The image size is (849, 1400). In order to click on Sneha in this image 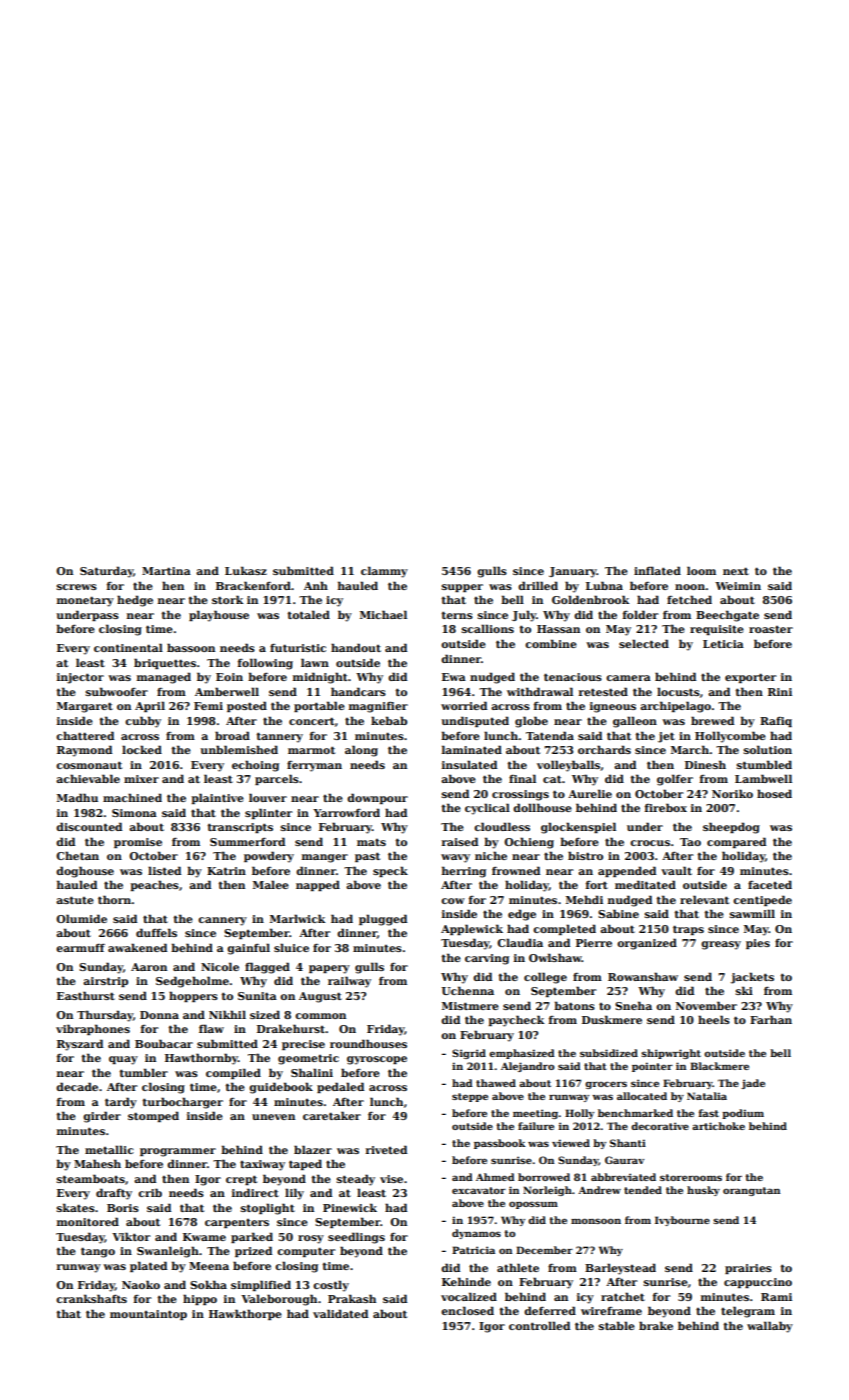, I will do `click(633, 1005)`.
